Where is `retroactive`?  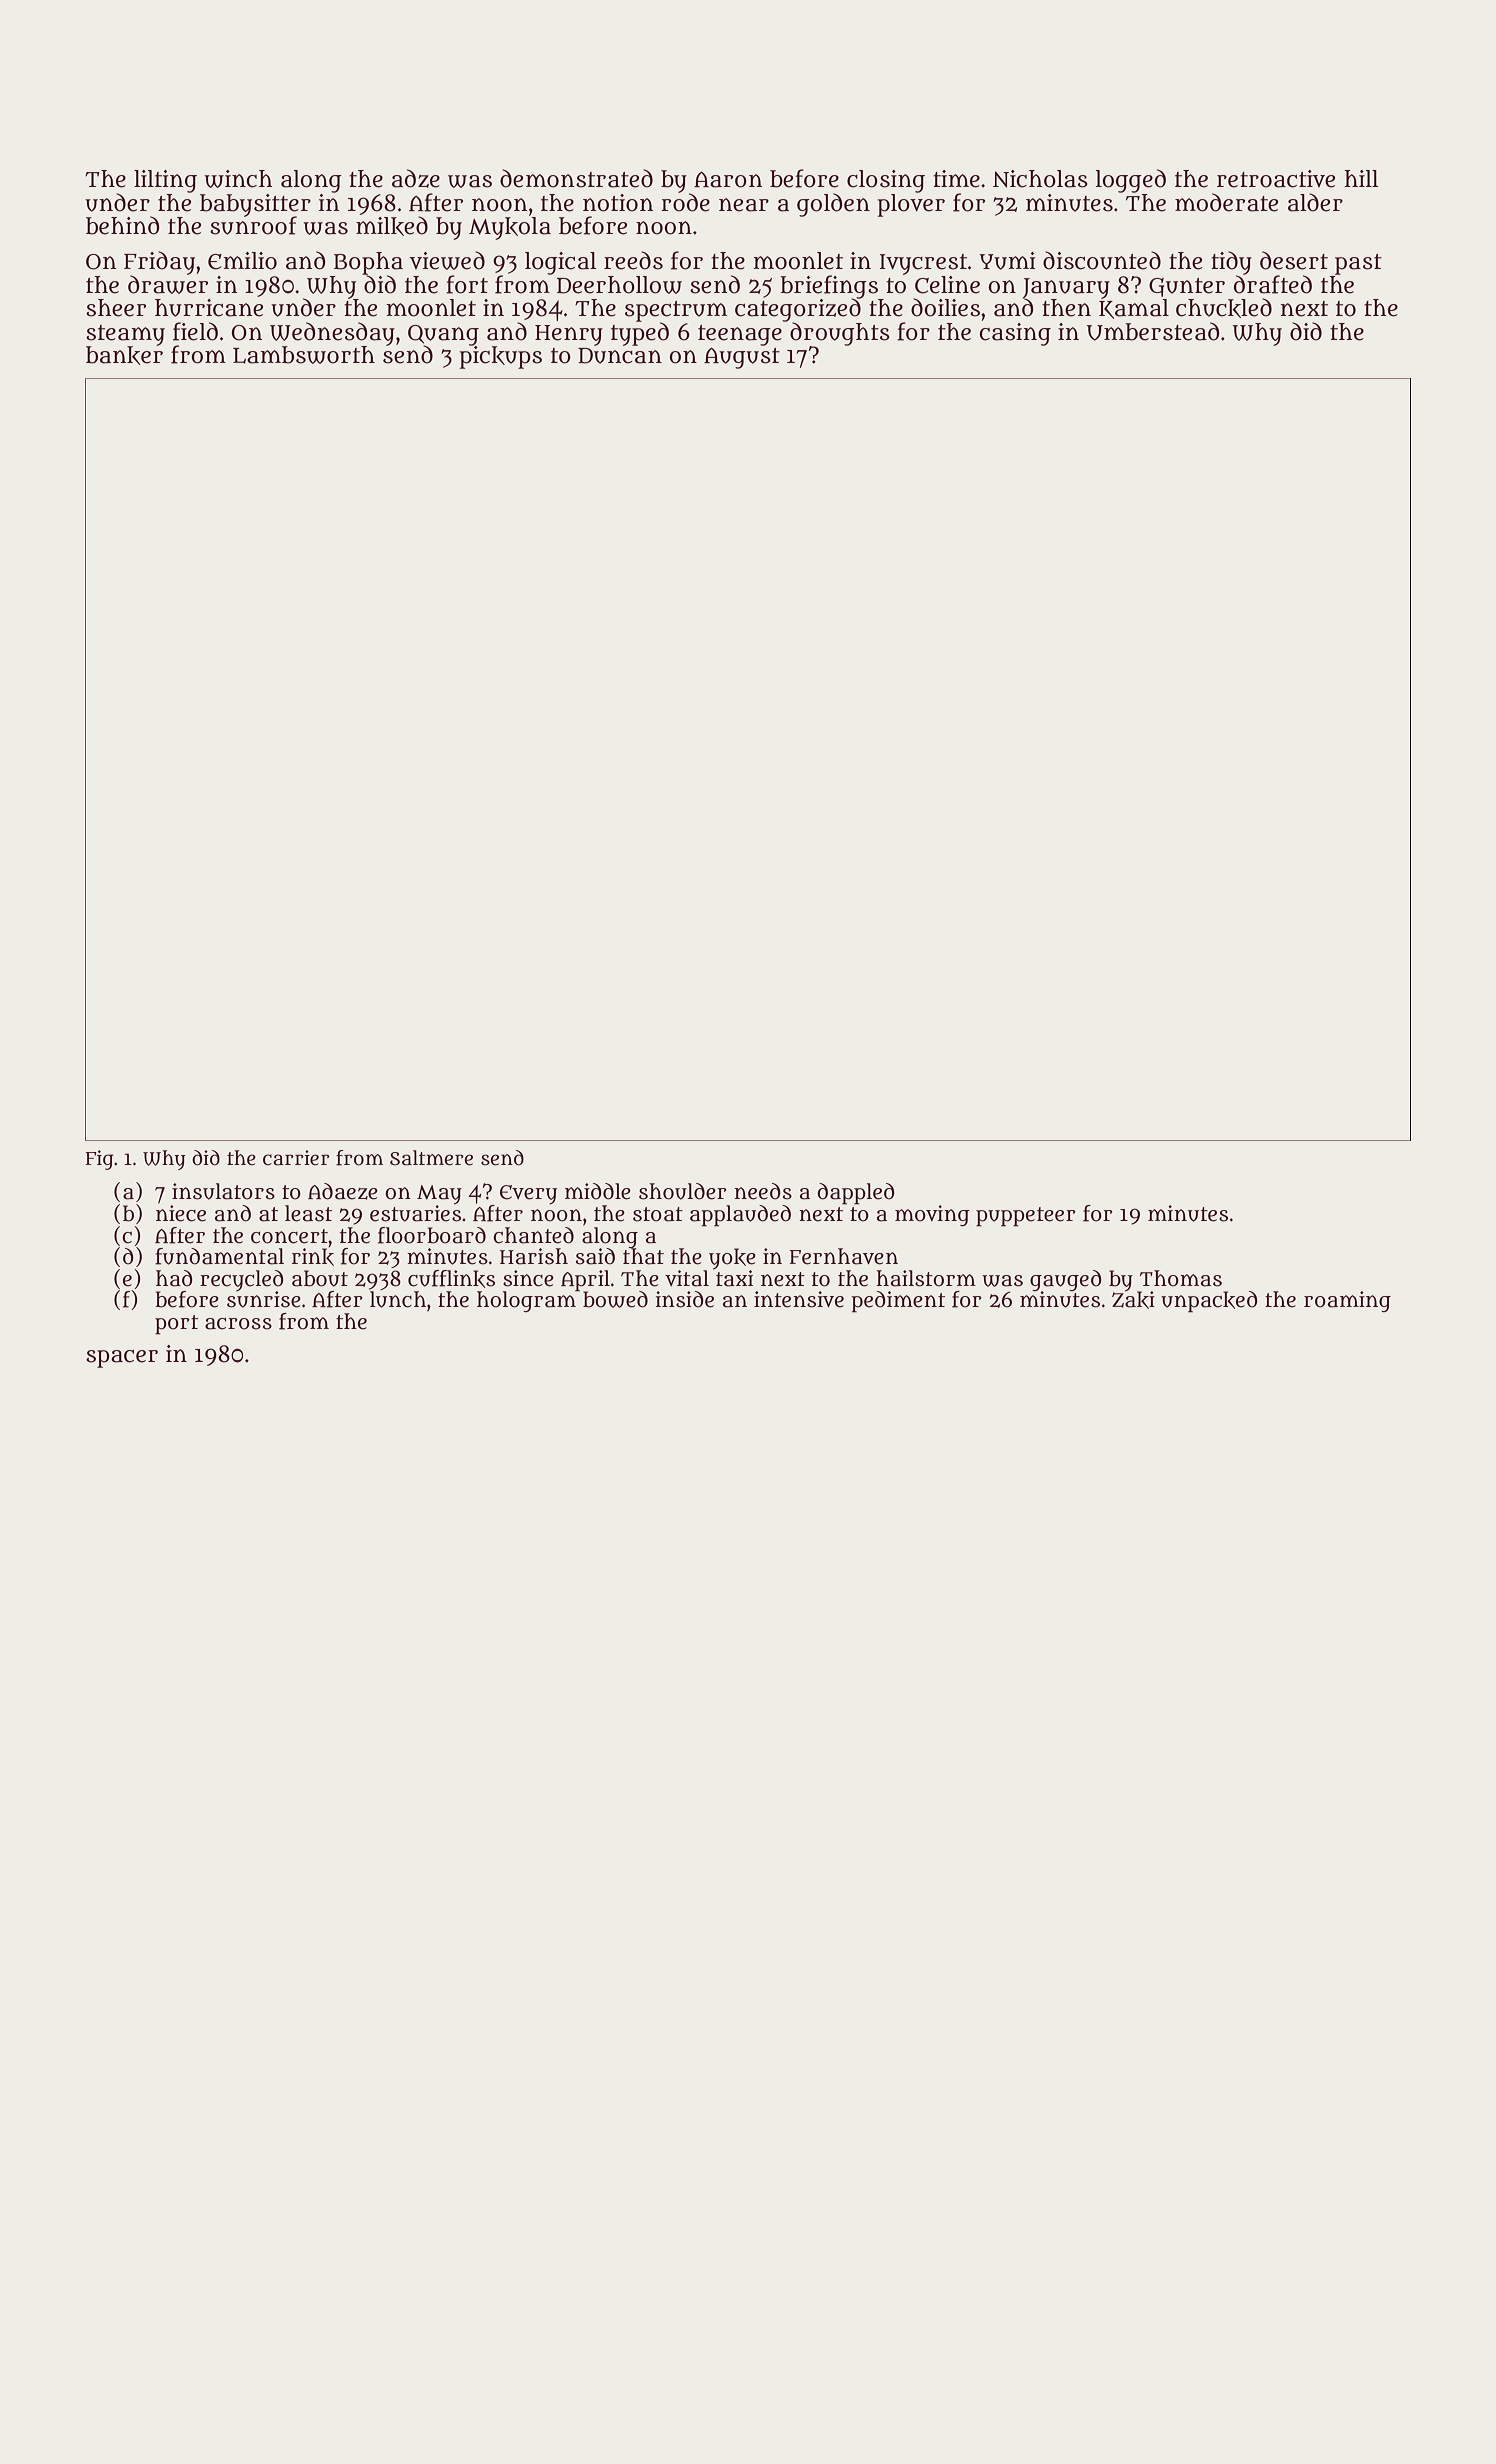 retroactive is located at coordinates (1276, 179).
